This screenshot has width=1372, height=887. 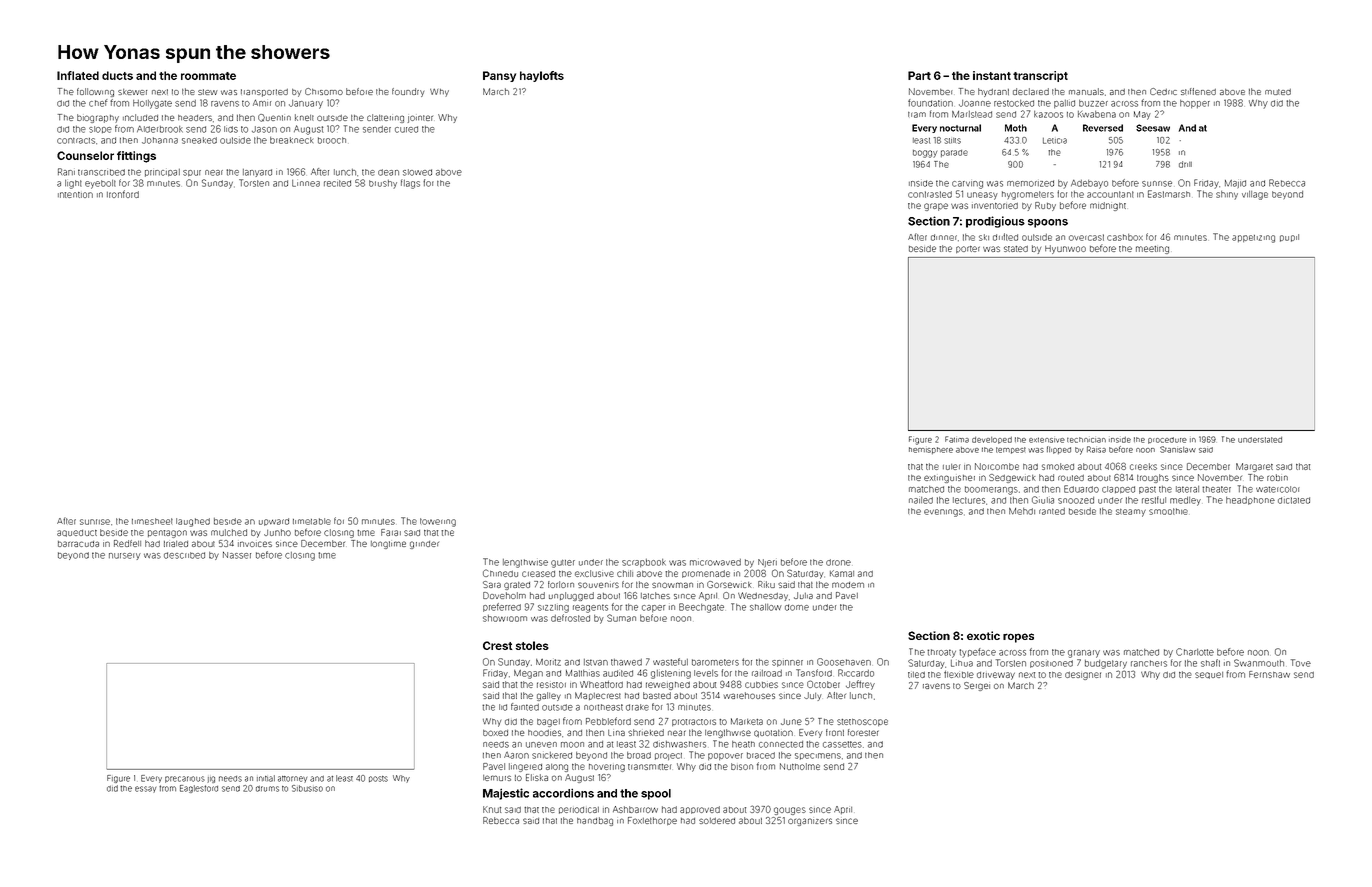 What do you see at coordinates (637, 707) in the screenshot?
I see `drake` at bounding box center [637, 707].
